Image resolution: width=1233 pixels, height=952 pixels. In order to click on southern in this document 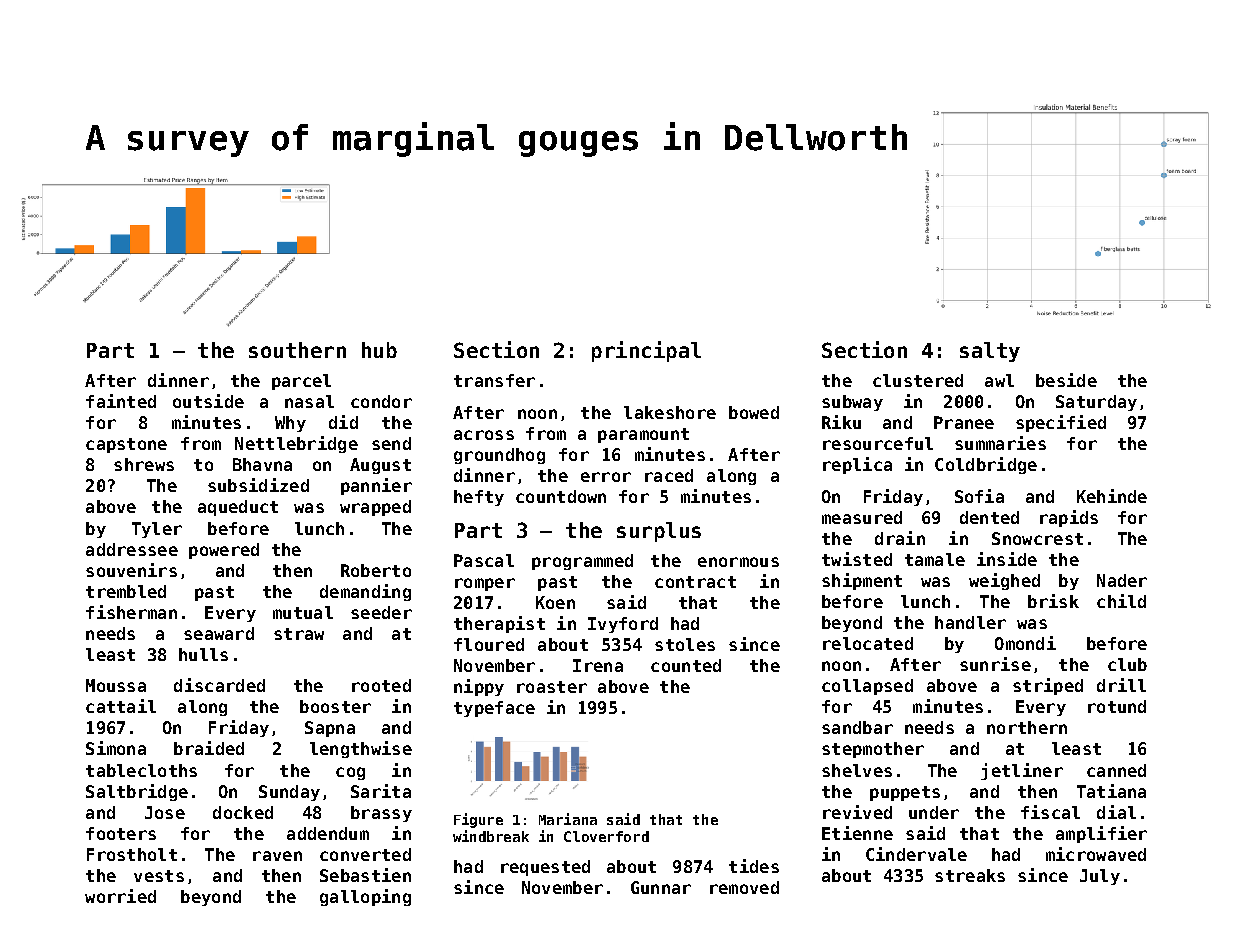, I will do `click(297, 350)`.
